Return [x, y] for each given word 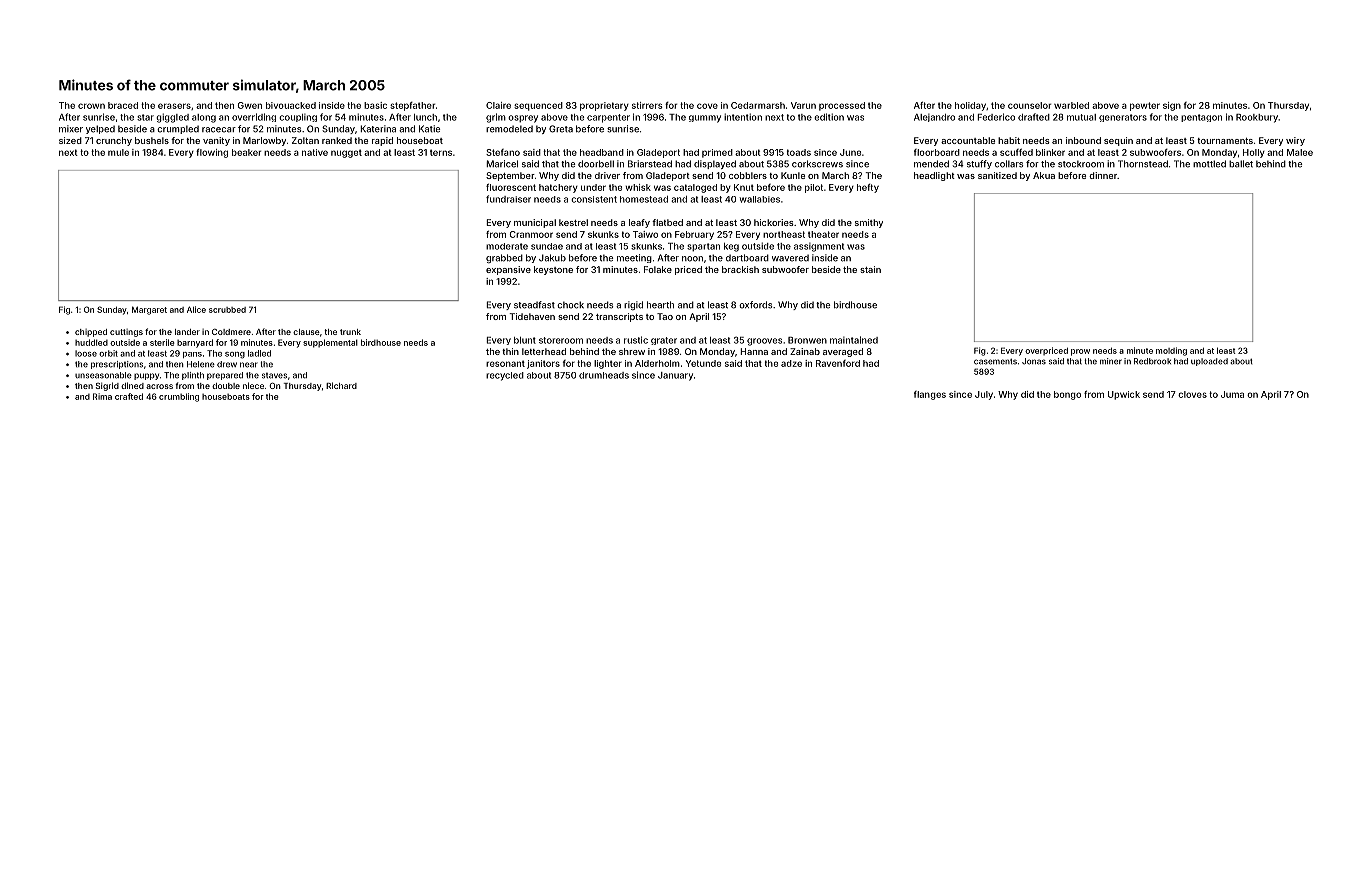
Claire [498, 105]
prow [1080, 352]
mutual [1081, 117]
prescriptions [117, 365]
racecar [219, 130]
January [675, 376]
